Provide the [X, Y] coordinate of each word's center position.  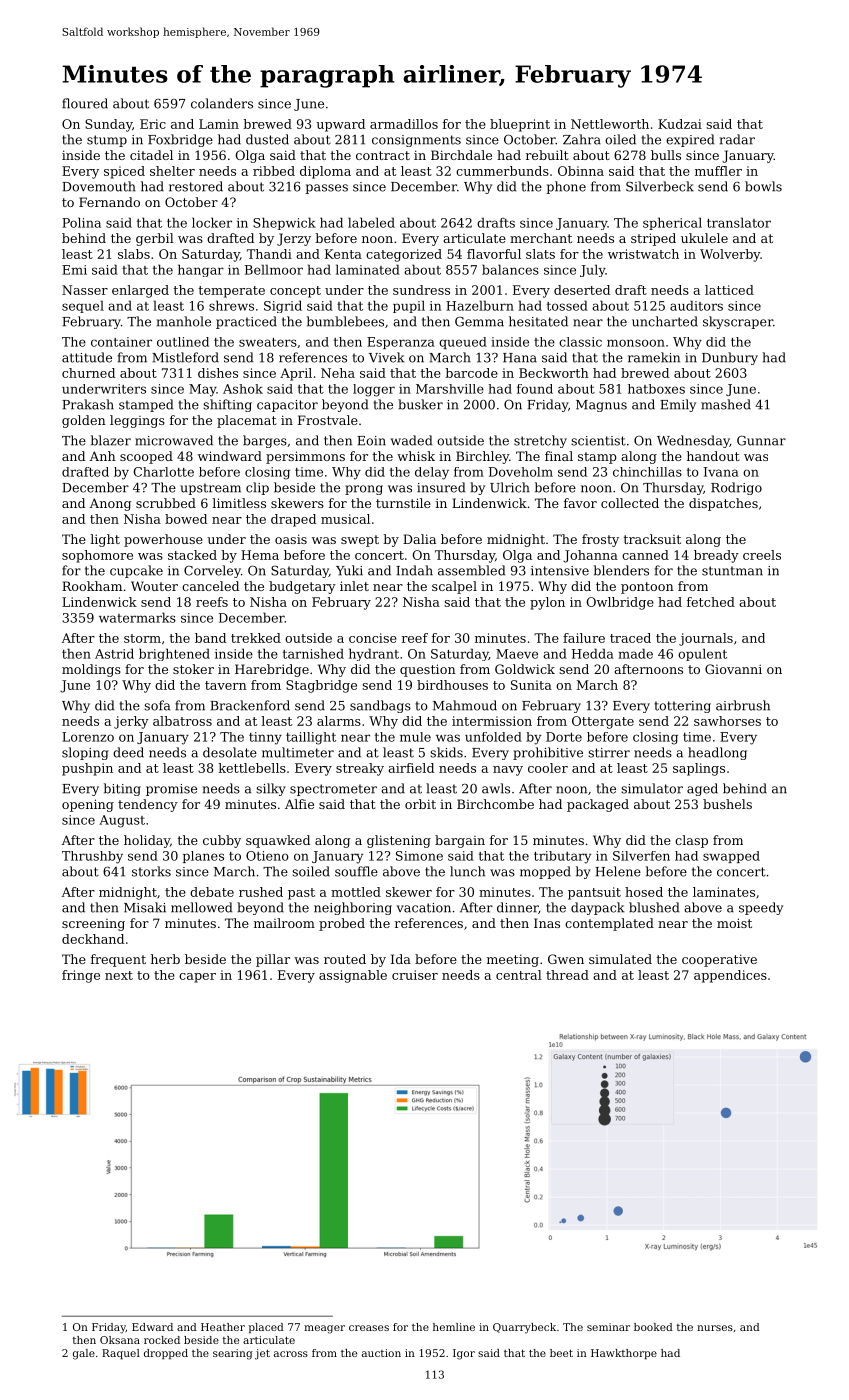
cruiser [415, 975]
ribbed [274, 171]
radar [737, 139]
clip [257, 488]
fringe [81, 976]
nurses [715, 1328]
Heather [223, 1327]
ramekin [654, 357]
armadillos [404, 124]
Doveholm [521, 472]
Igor [464, 1354]
